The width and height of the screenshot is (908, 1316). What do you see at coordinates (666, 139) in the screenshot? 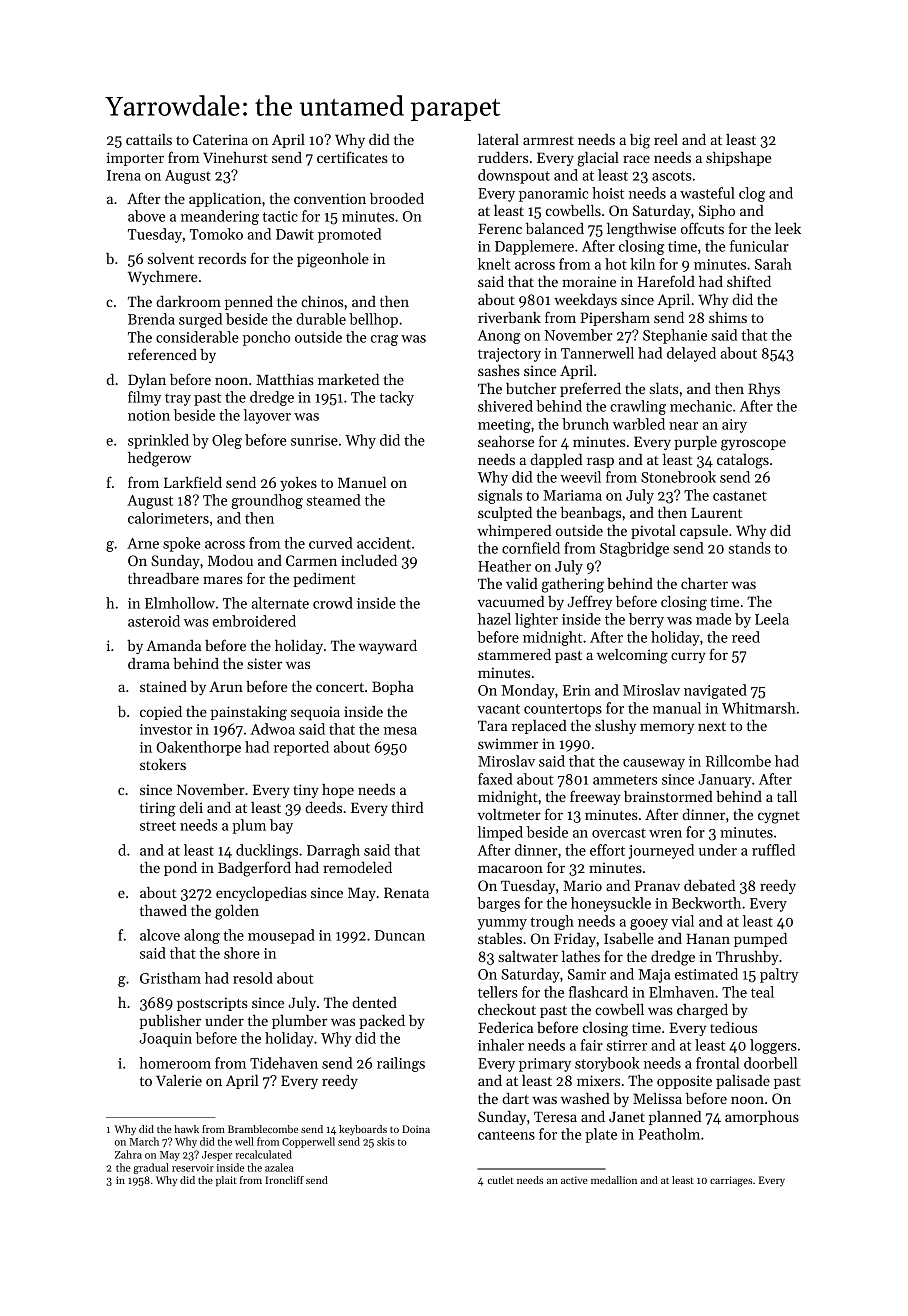
I see `reel` at bounding box center [666, 139].
